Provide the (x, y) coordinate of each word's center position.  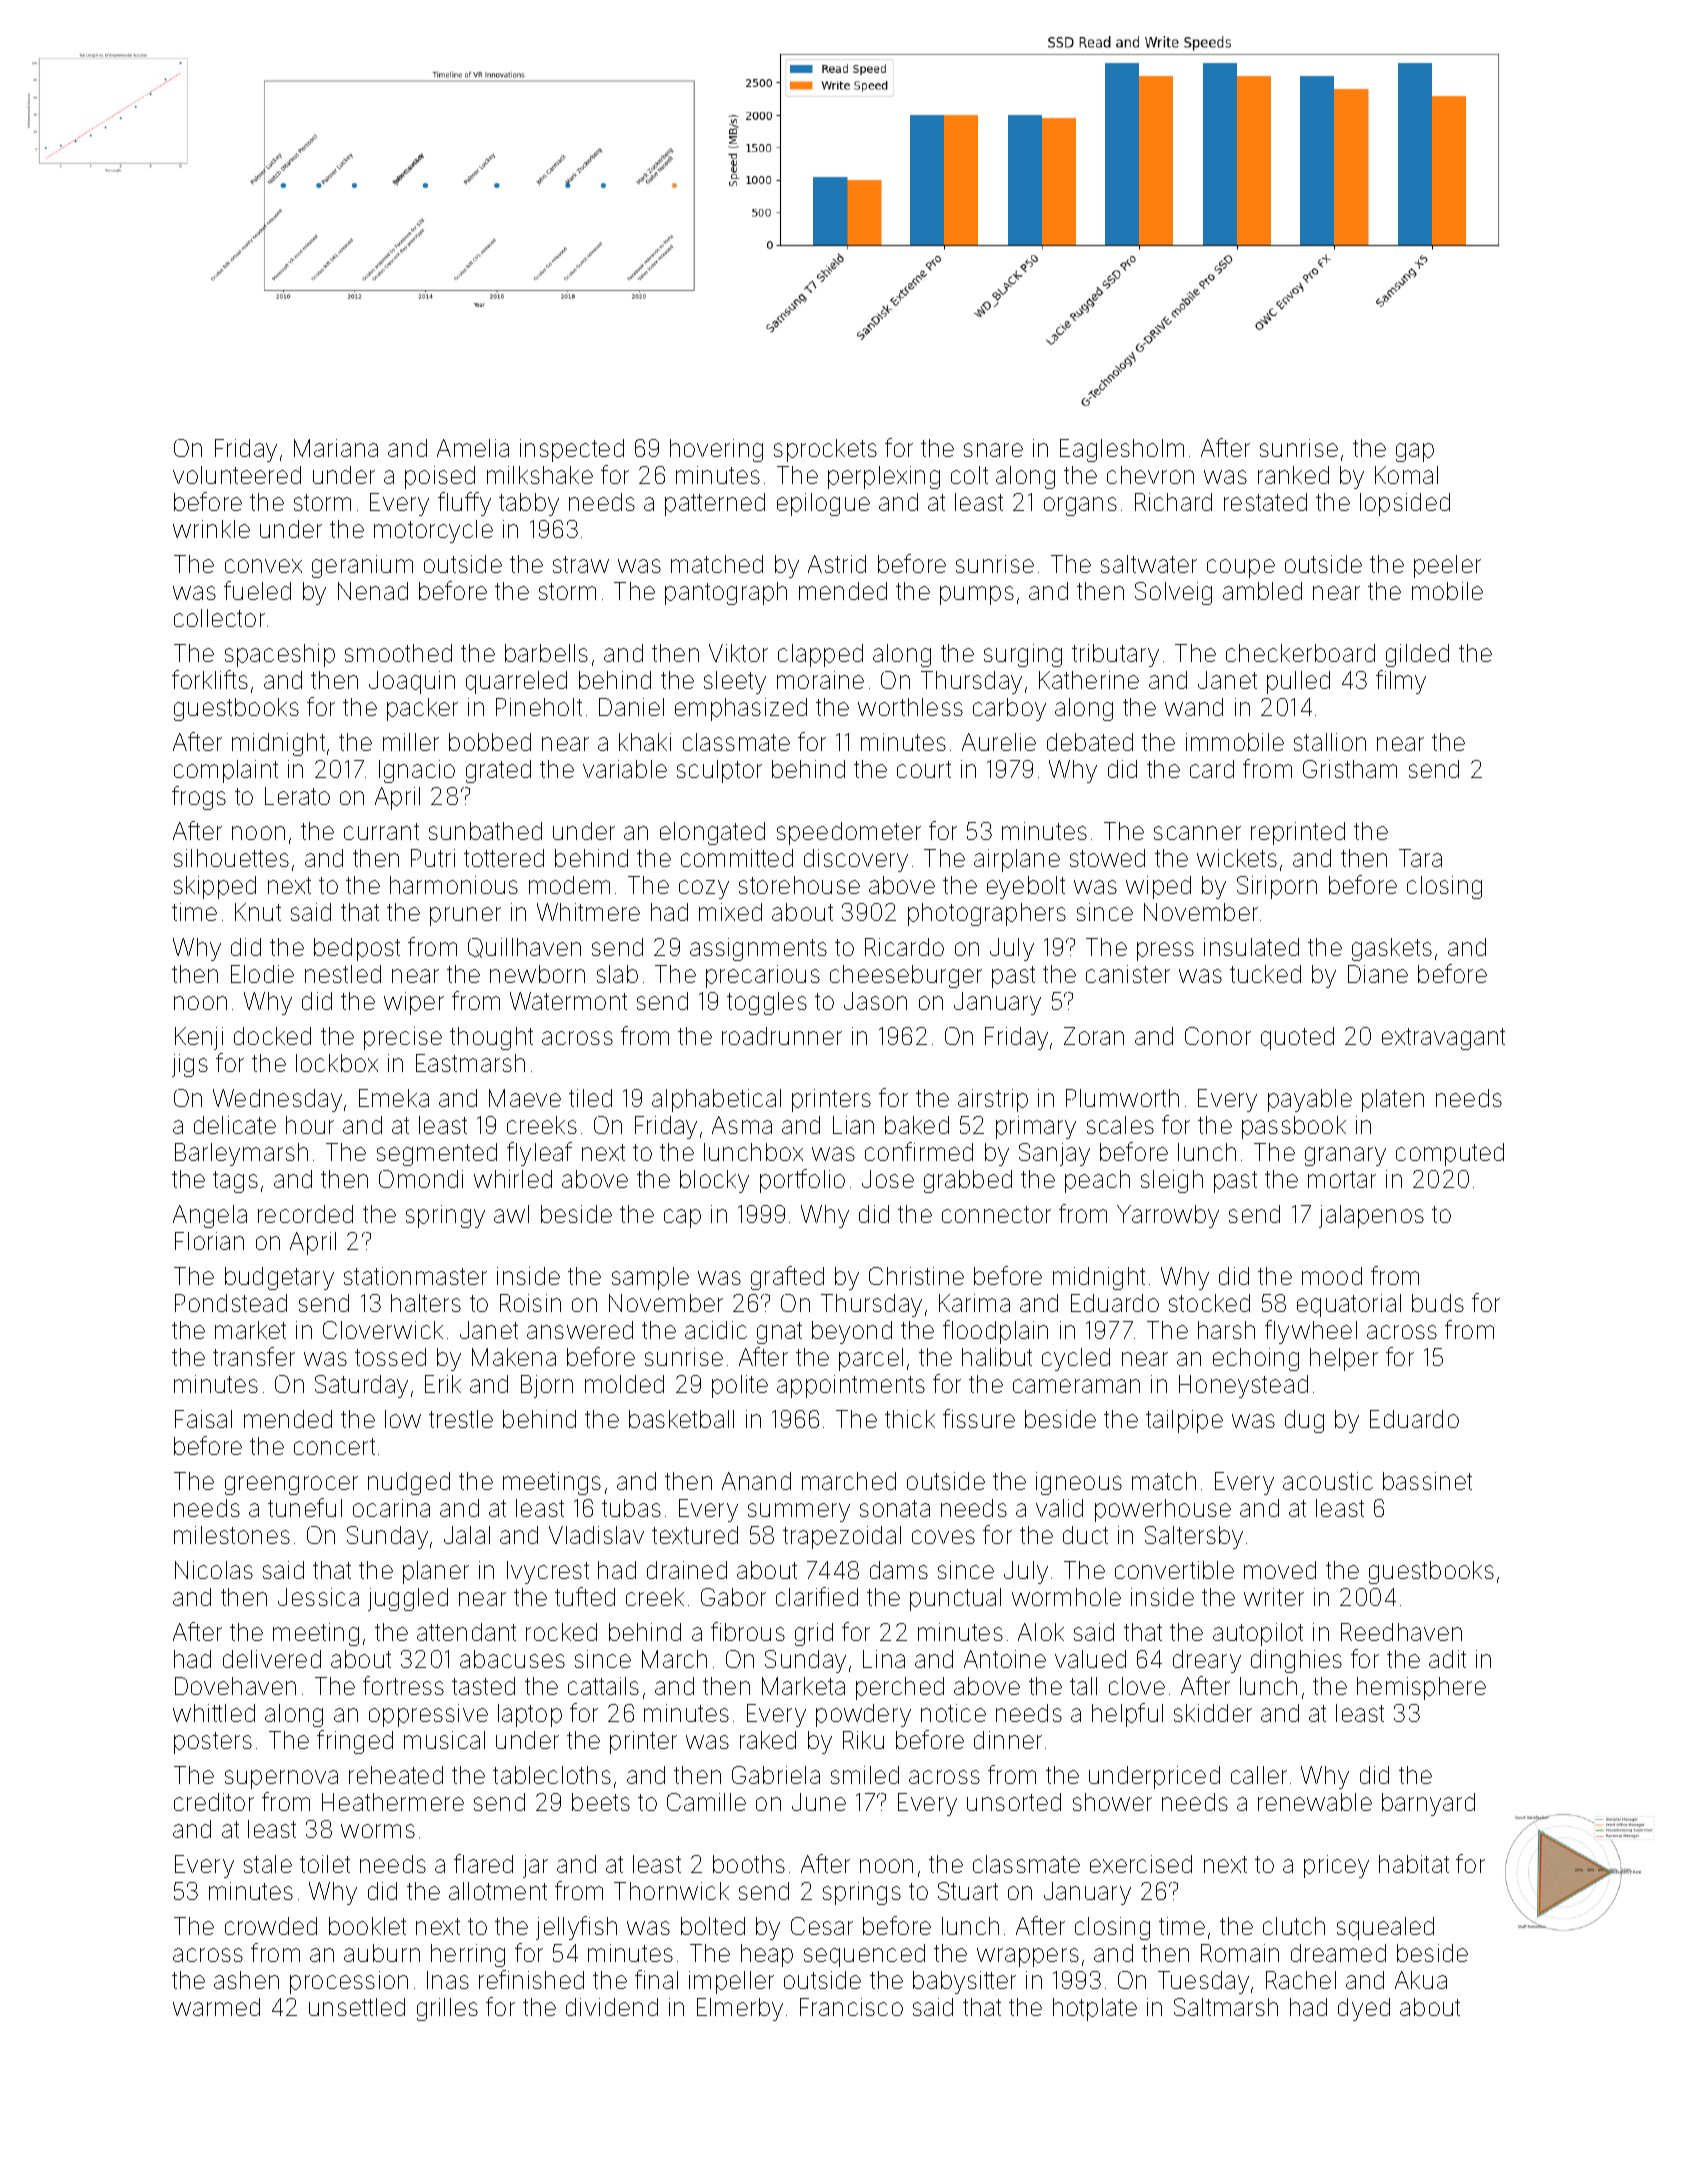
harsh (1226, 1330)
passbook (1294, 1127)
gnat (779, 1333)
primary (1036, 1127)
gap (1415, 452)
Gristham (1350, 769)
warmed (216, 2007)
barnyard (1428, 1804)
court (924, 769)
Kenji (199, 1038)
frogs (199, 798)
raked (768, 1740)
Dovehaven (235, 1686)
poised (440, 477)
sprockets (825, 450)
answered (580, 1330)
